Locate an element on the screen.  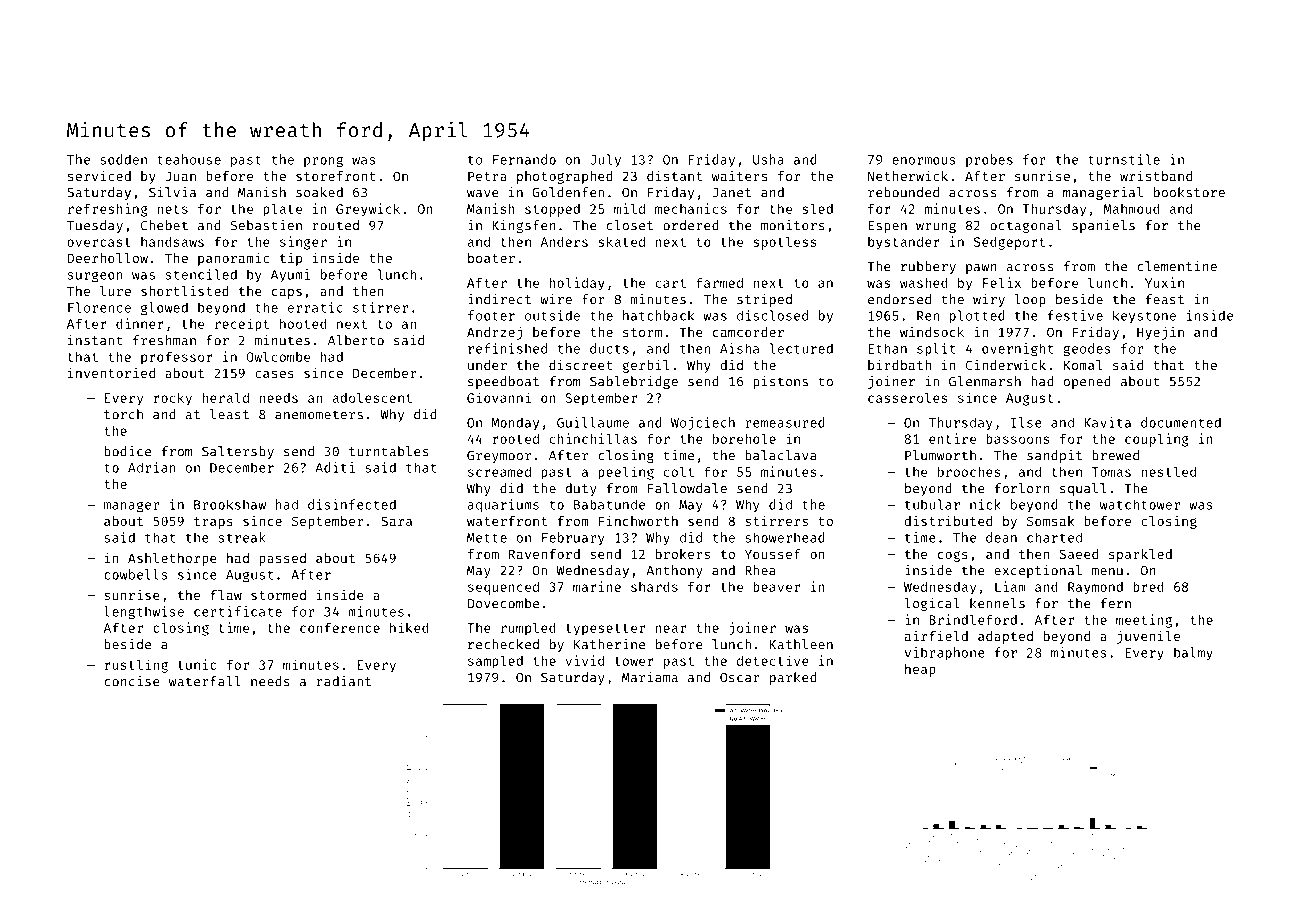
Guillaume is located at coordinates (593, 422).
